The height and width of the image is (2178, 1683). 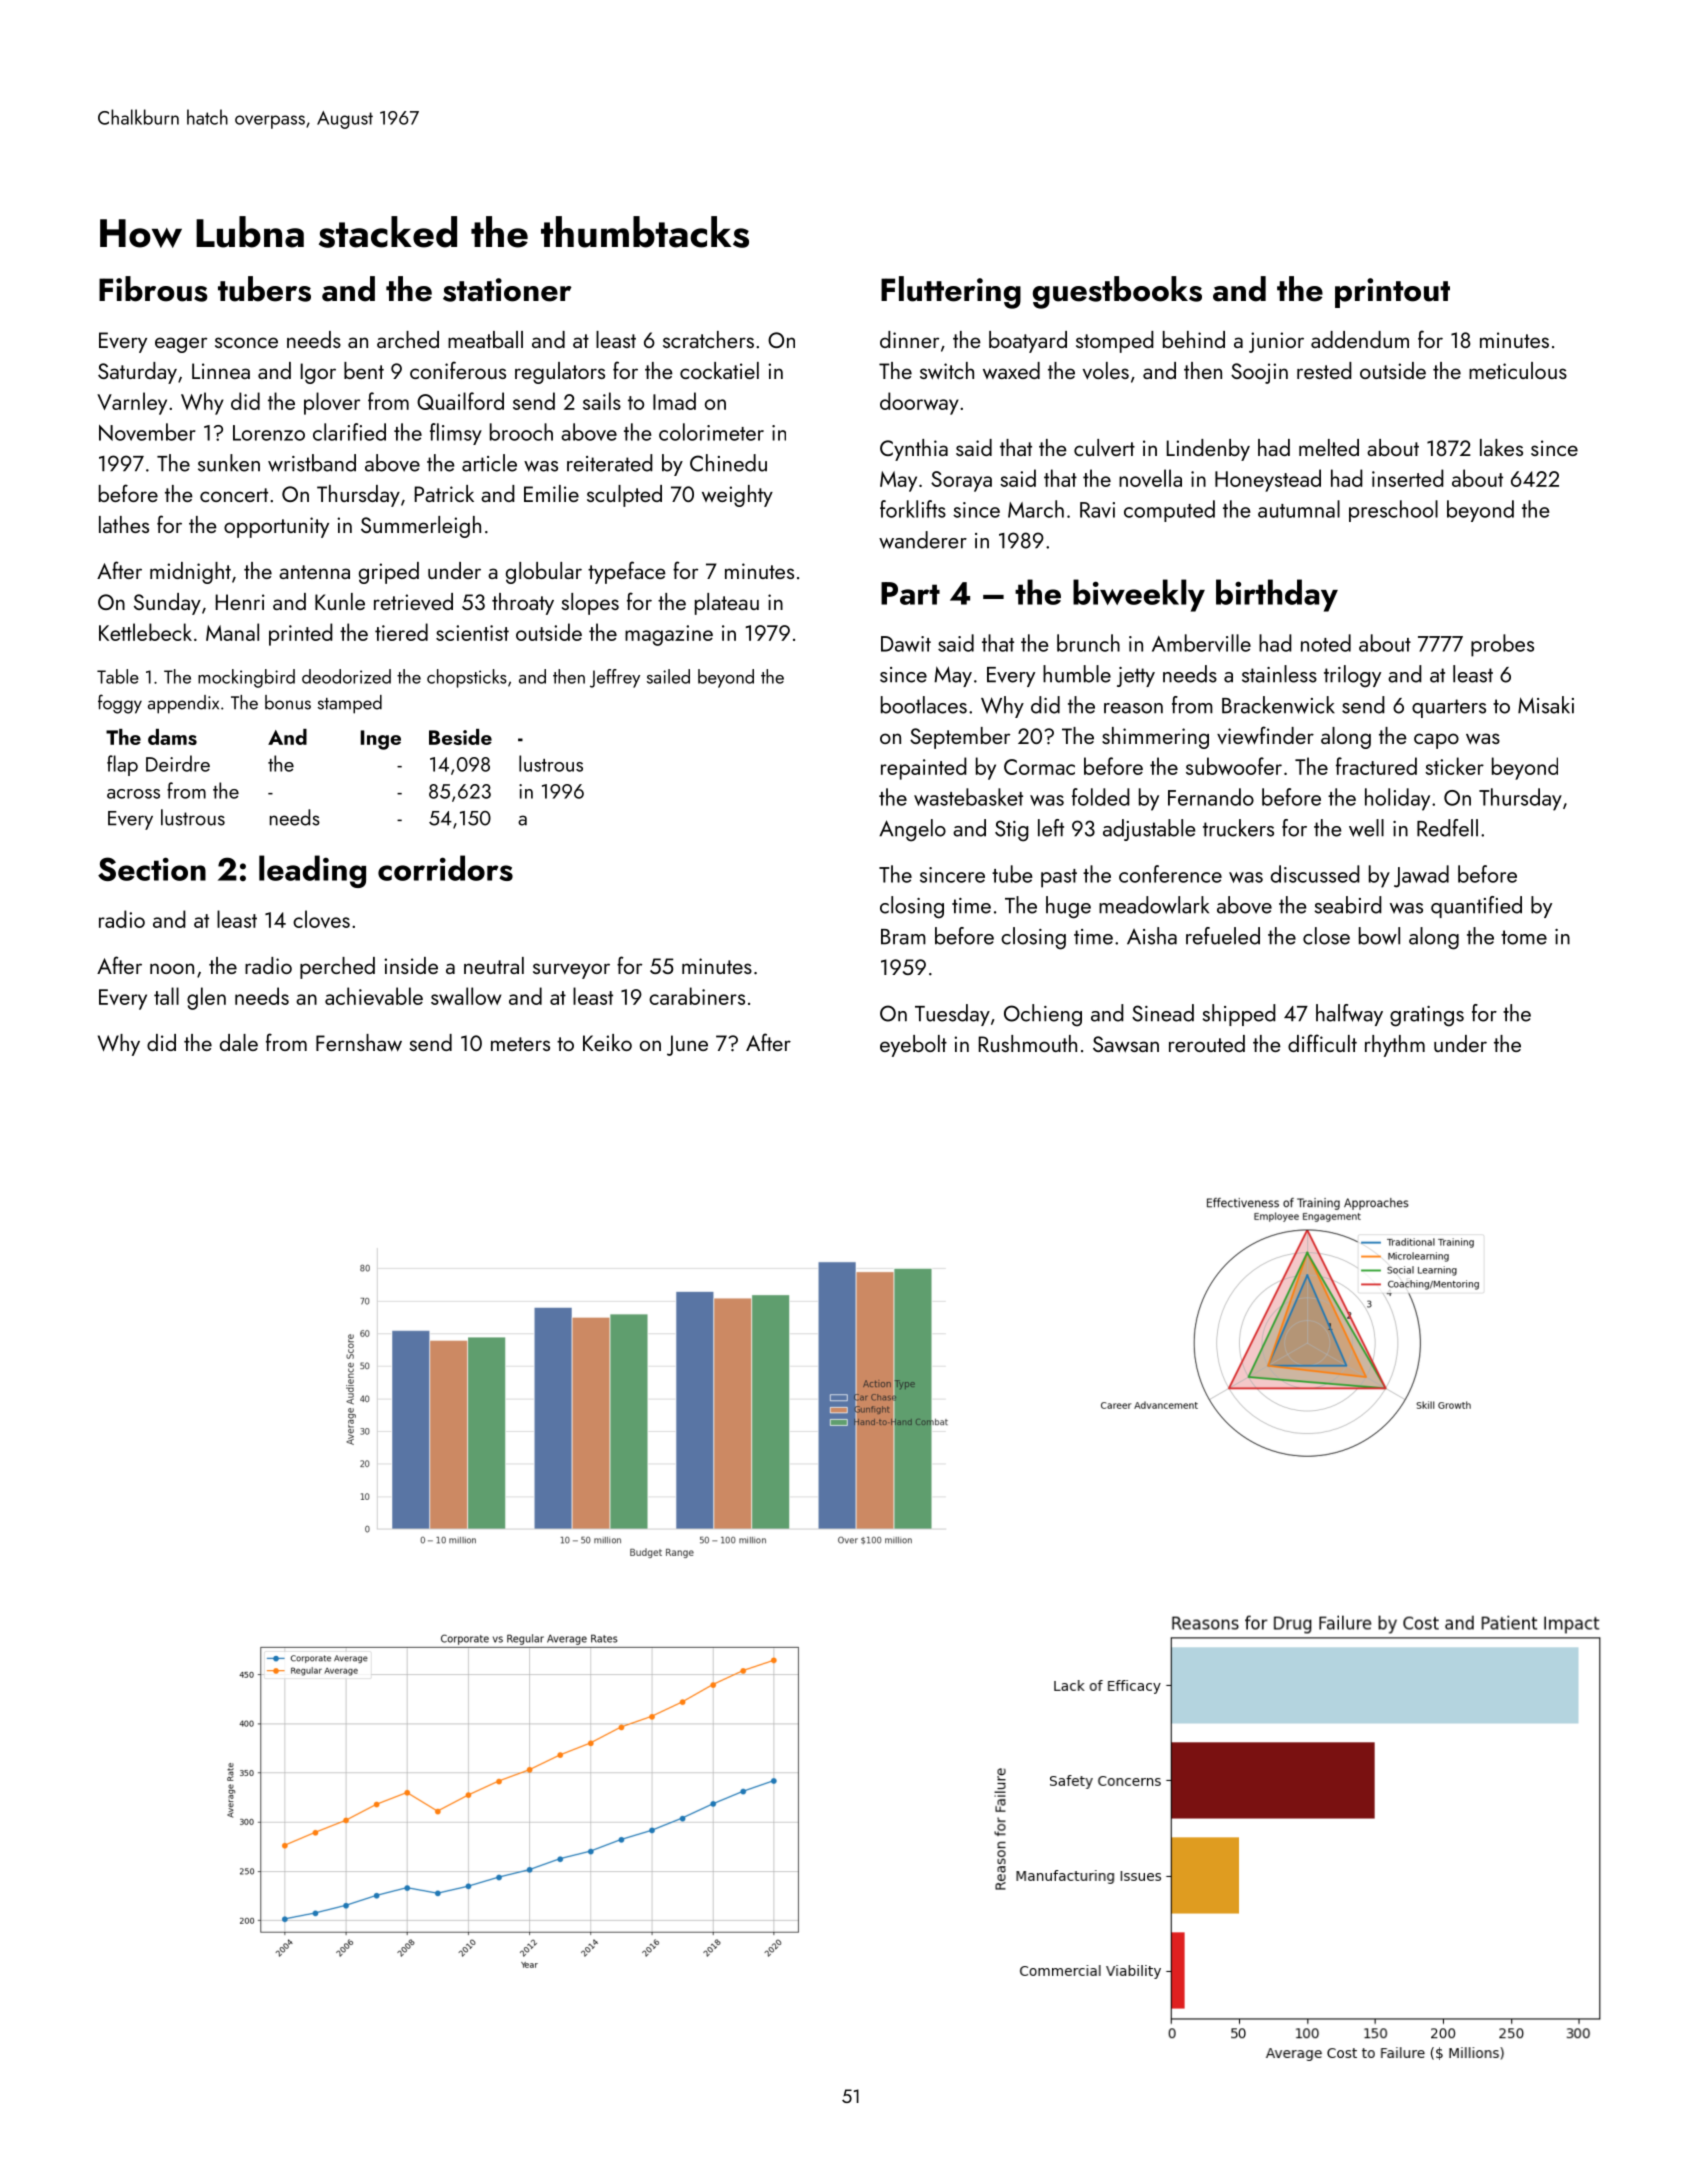 I want to click on Fluttering, so click(x=951, y=292).
